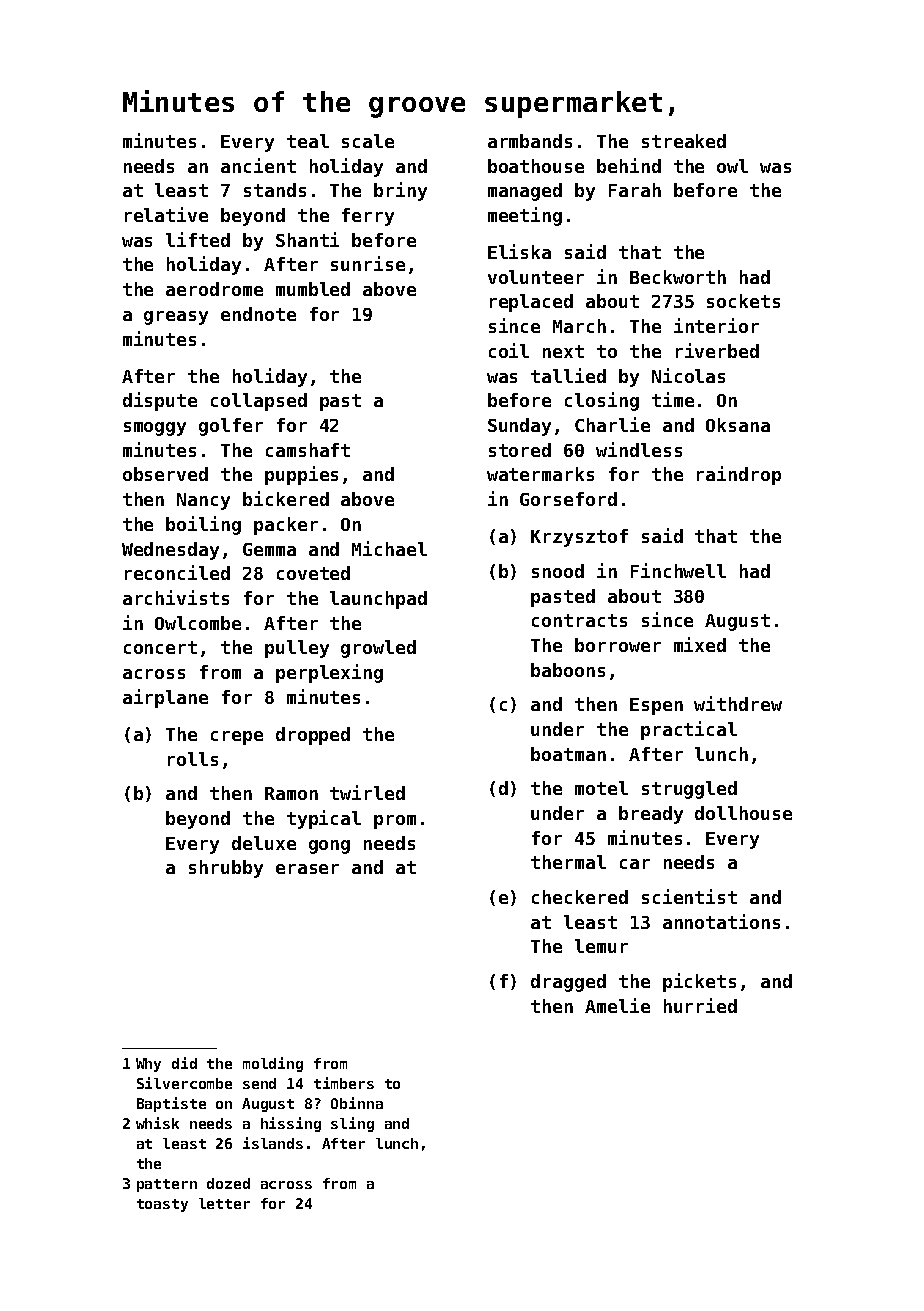 This screenshot has width=924, height=1311. What do you see at coordinates (558, 571) in the screenshot?
I see `snood` at bounding box center [558, 571].
